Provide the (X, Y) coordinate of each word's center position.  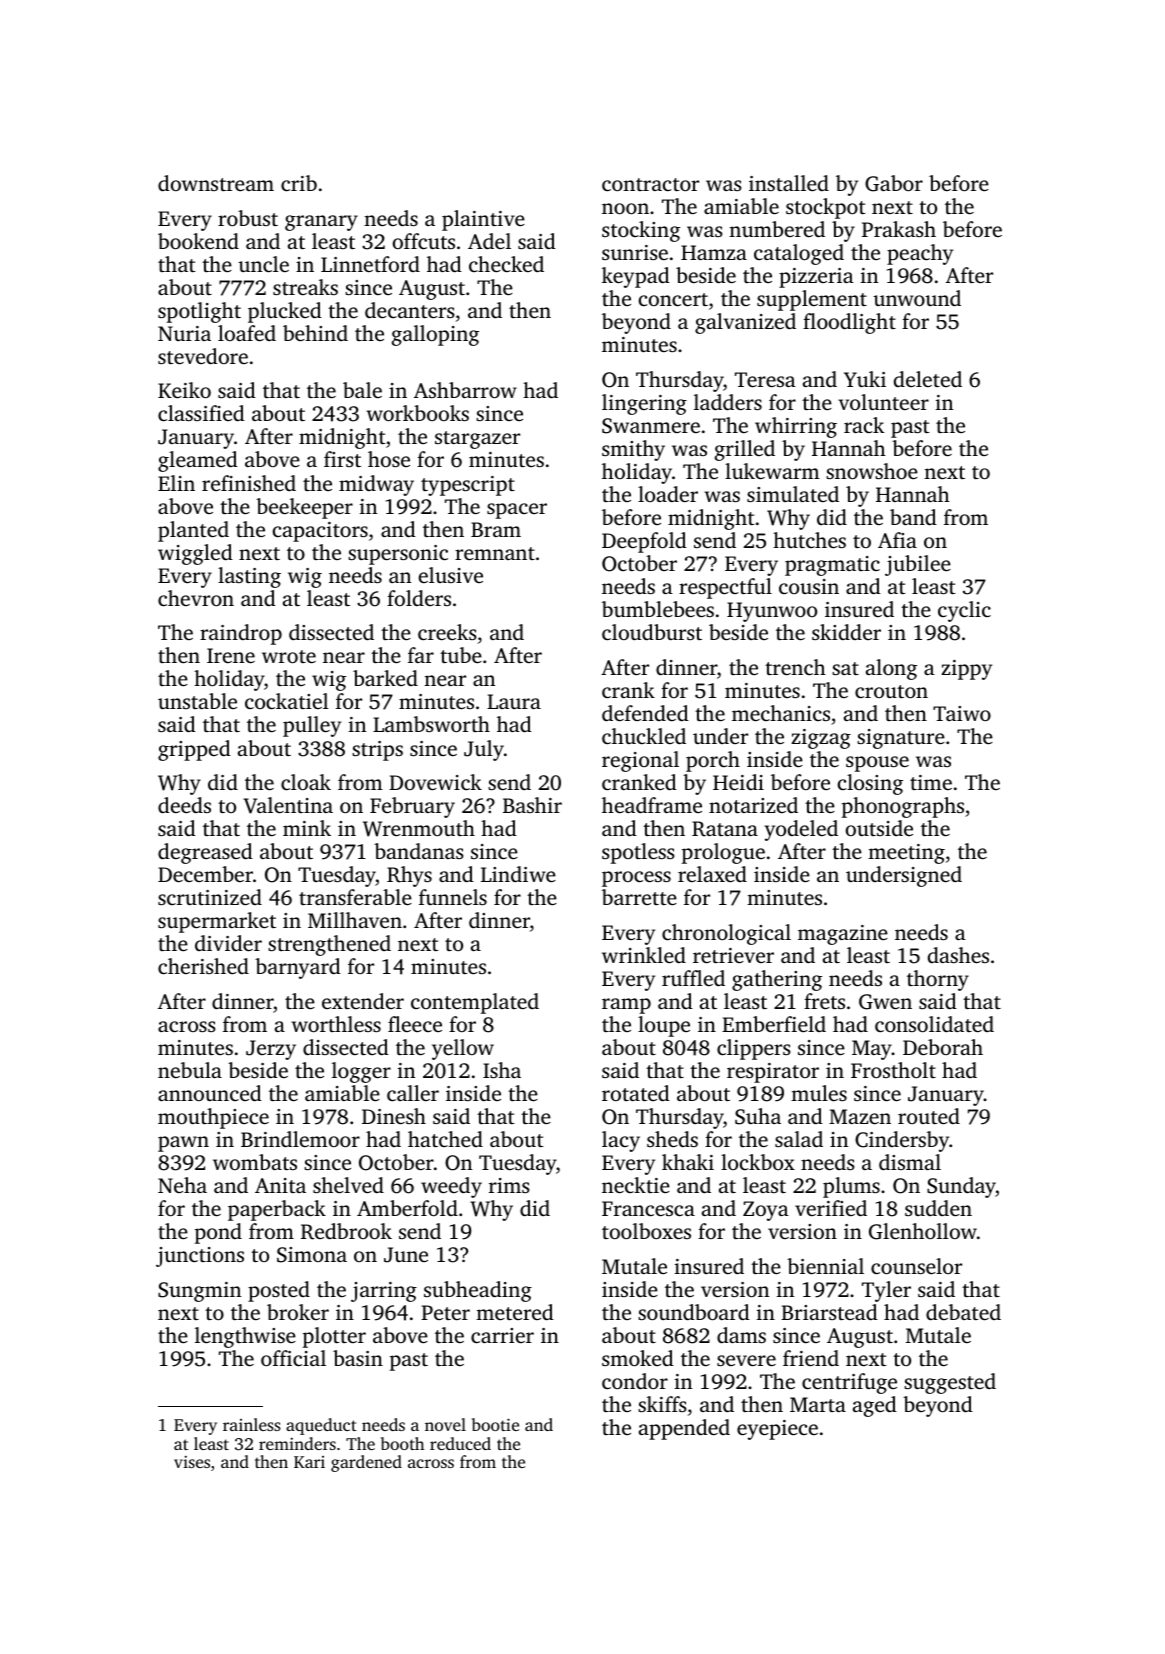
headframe (652, 805)
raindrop (241, 634)
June (406, 1255)
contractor (650, 184)
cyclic (964, 611)
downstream (216, 183)
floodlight (849, 323)
